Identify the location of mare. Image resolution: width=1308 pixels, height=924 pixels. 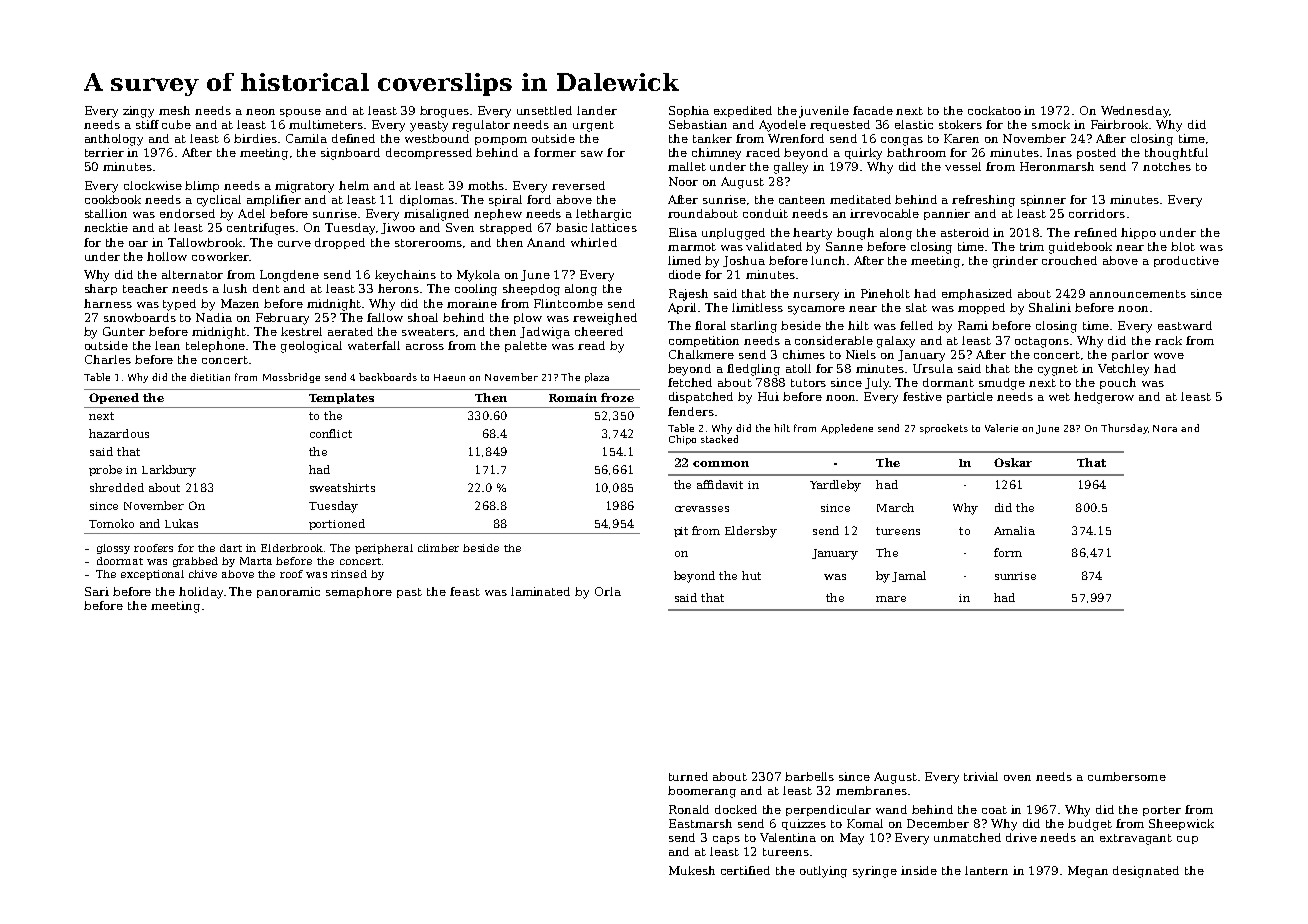
(891, 599).
